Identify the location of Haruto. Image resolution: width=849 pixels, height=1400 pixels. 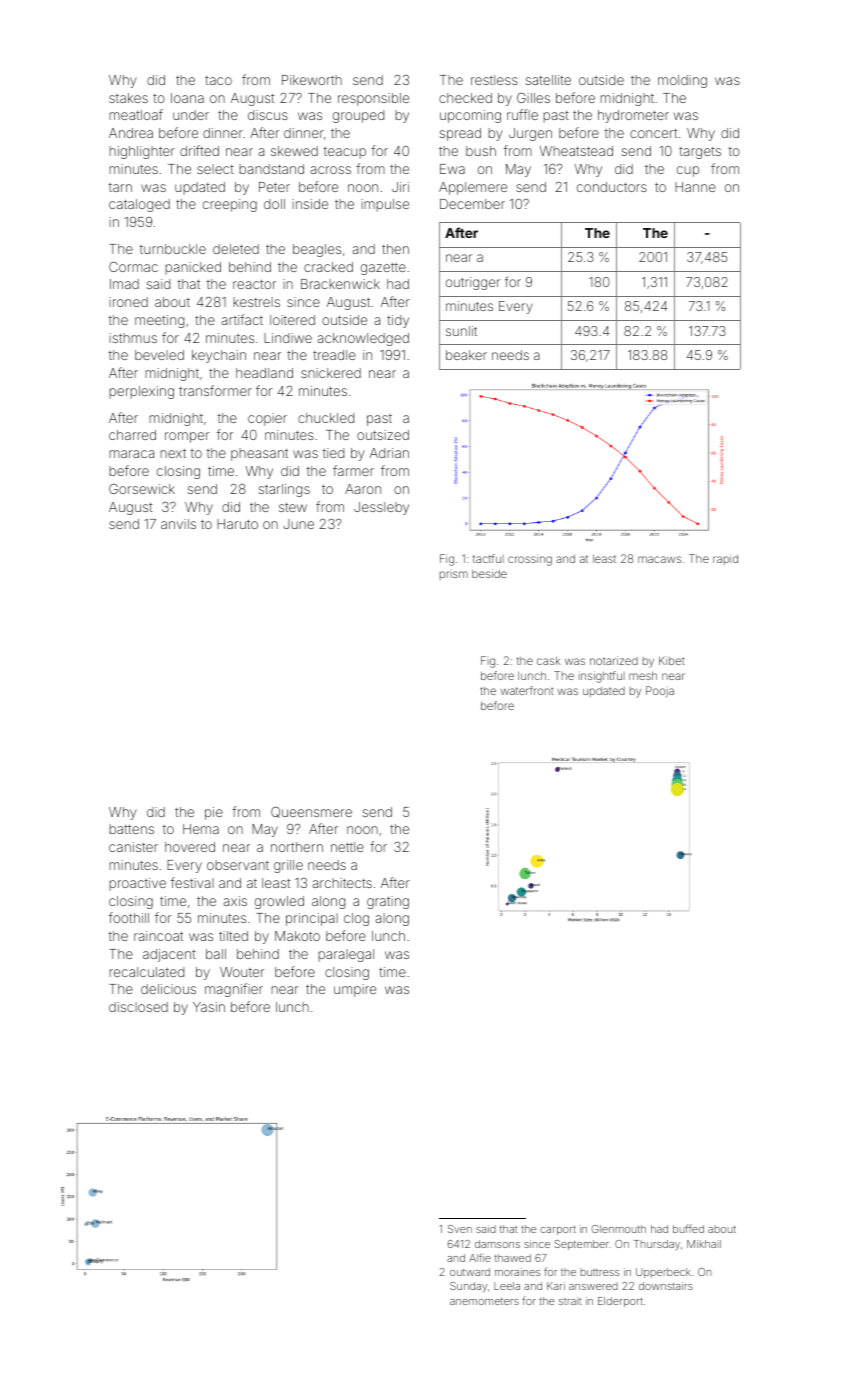
(237, 524).
